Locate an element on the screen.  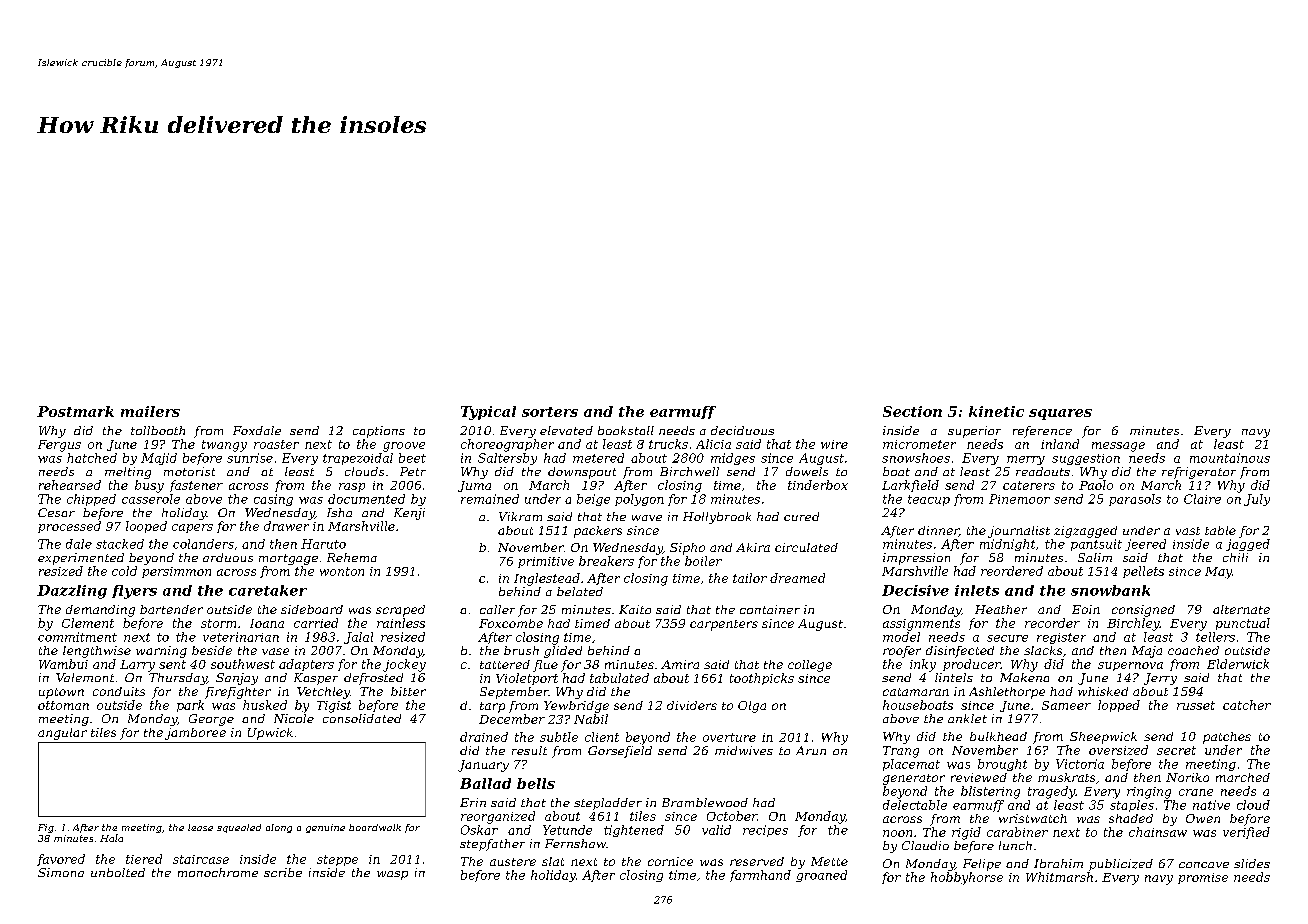
Yewbridge is located at coordinates (576, 707).
